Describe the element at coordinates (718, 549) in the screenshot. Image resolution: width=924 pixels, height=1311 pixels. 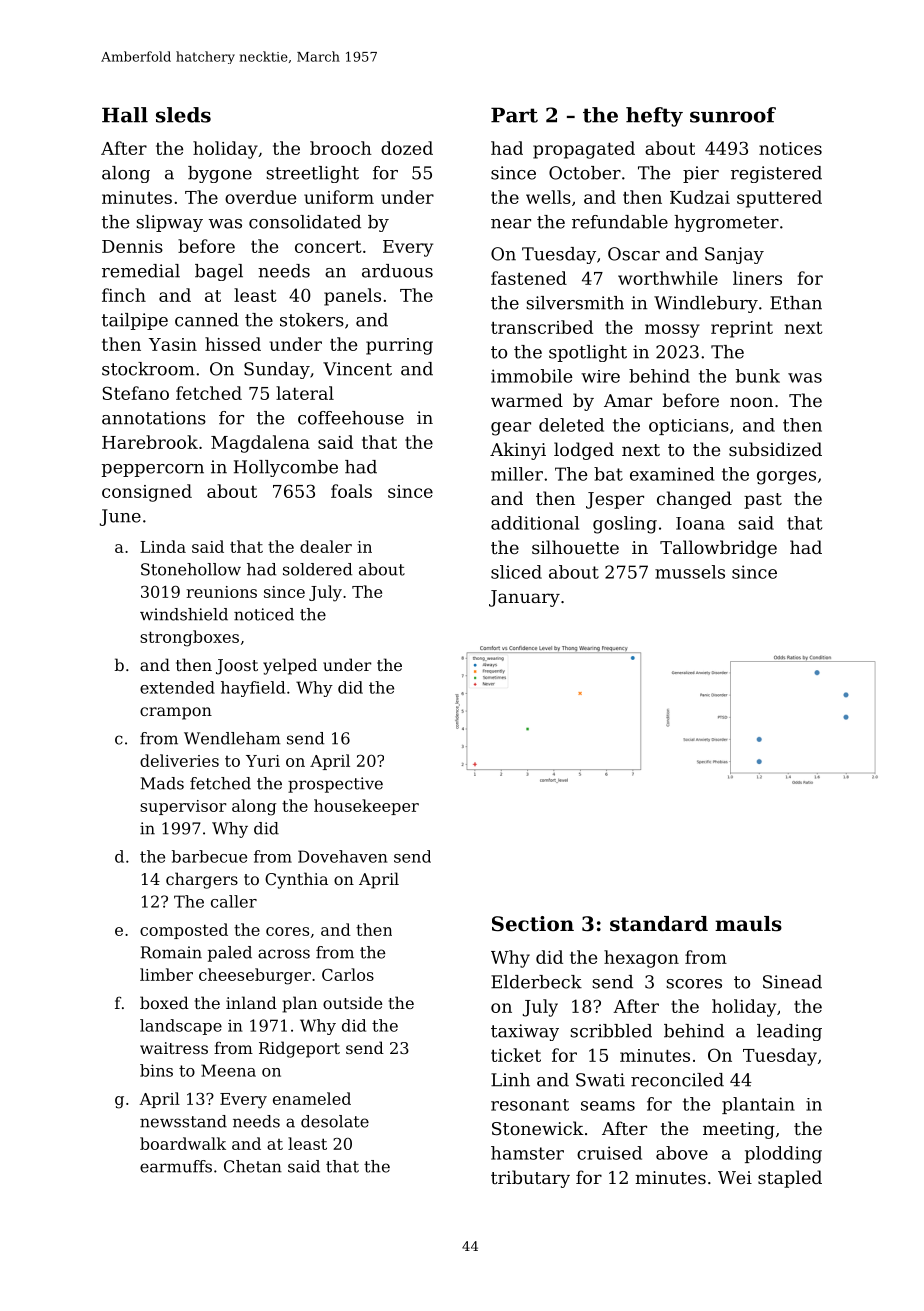
I see `Tallowbridge` at that location.
